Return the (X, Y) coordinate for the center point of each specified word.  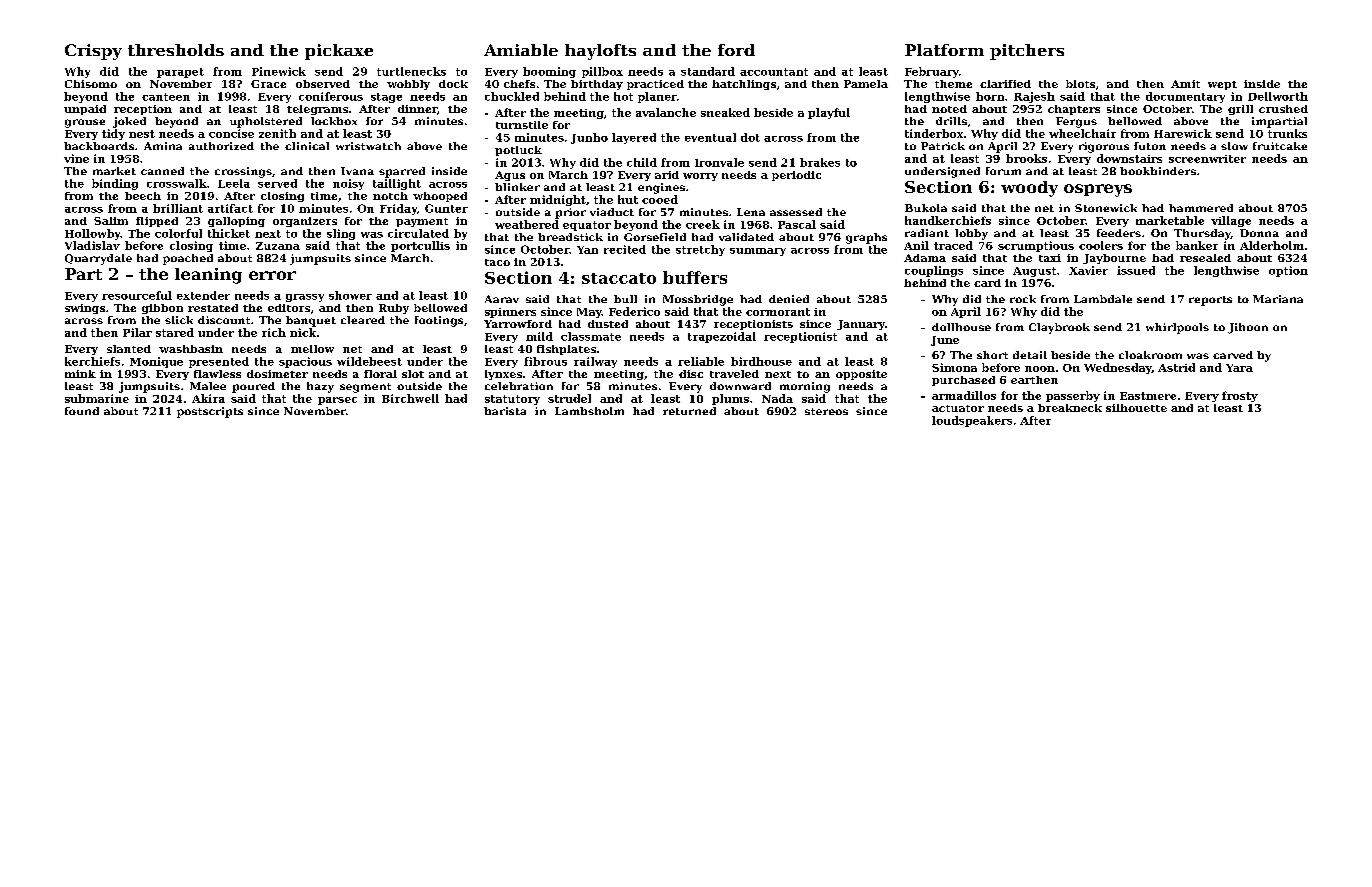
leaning (208, 276)
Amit (1185, 84)
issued (1136, 270)
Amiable (521, 50)
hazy (320, 387)
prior (570, 213)
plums (730, 399)
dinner (417, 109)
